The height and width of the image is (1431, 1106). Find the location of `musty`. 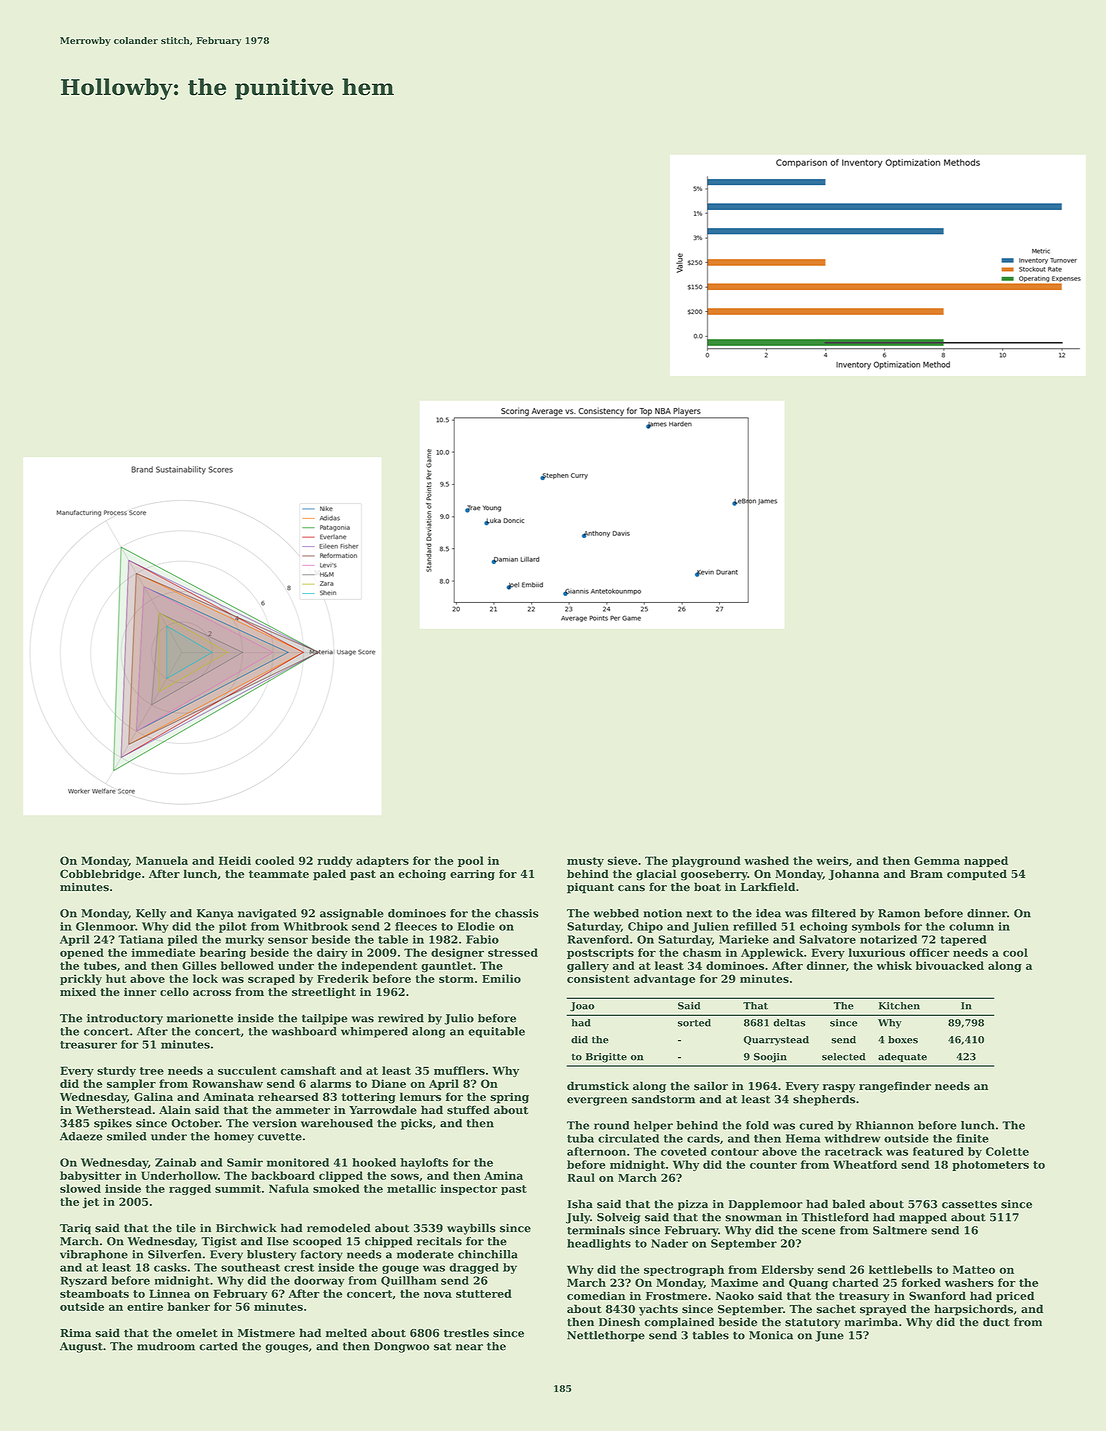

musty is located at coordinates (585, 862).
